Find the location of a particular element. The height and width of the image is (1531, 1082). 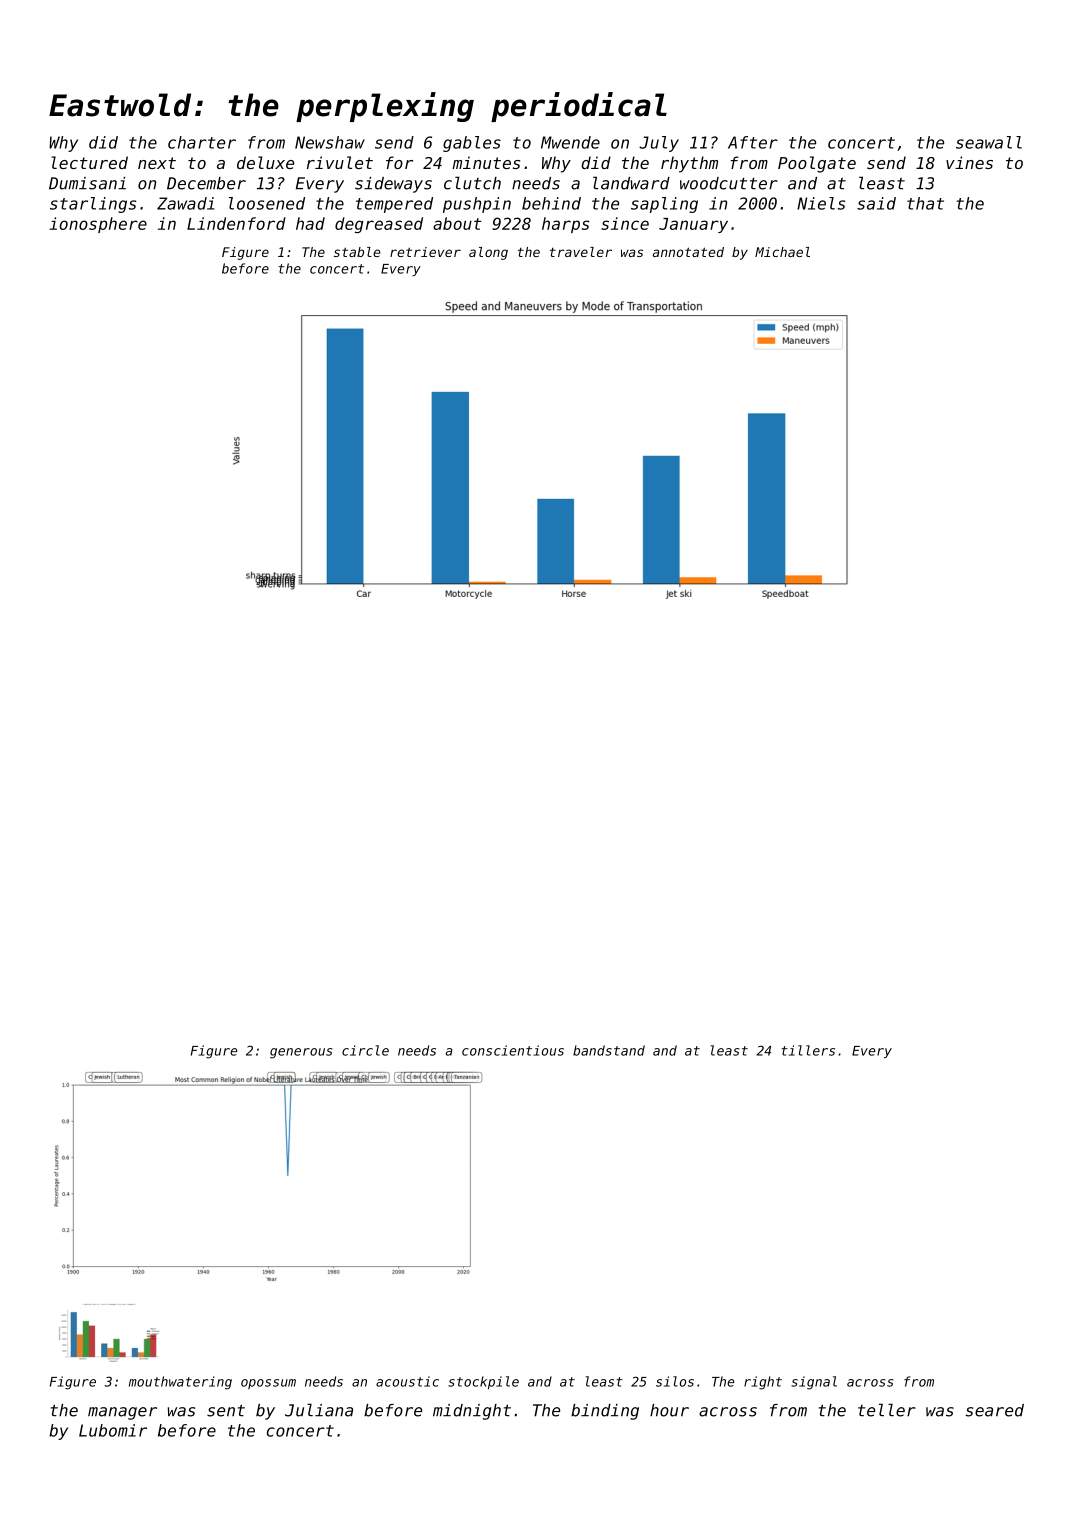

rhythm is located at coordinates (689, 164).
